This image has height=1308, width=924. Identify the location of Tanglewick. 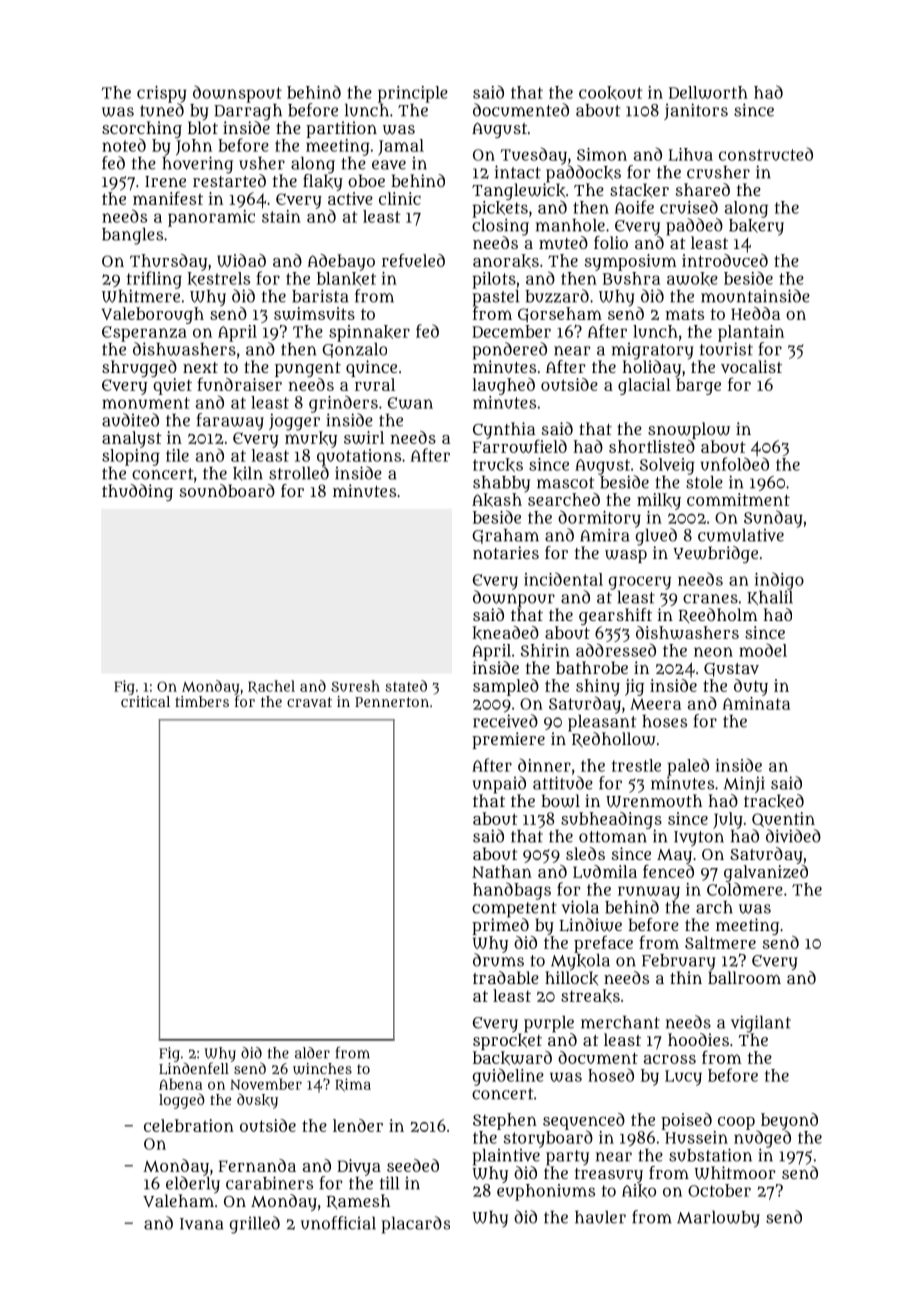
(518, 191).
